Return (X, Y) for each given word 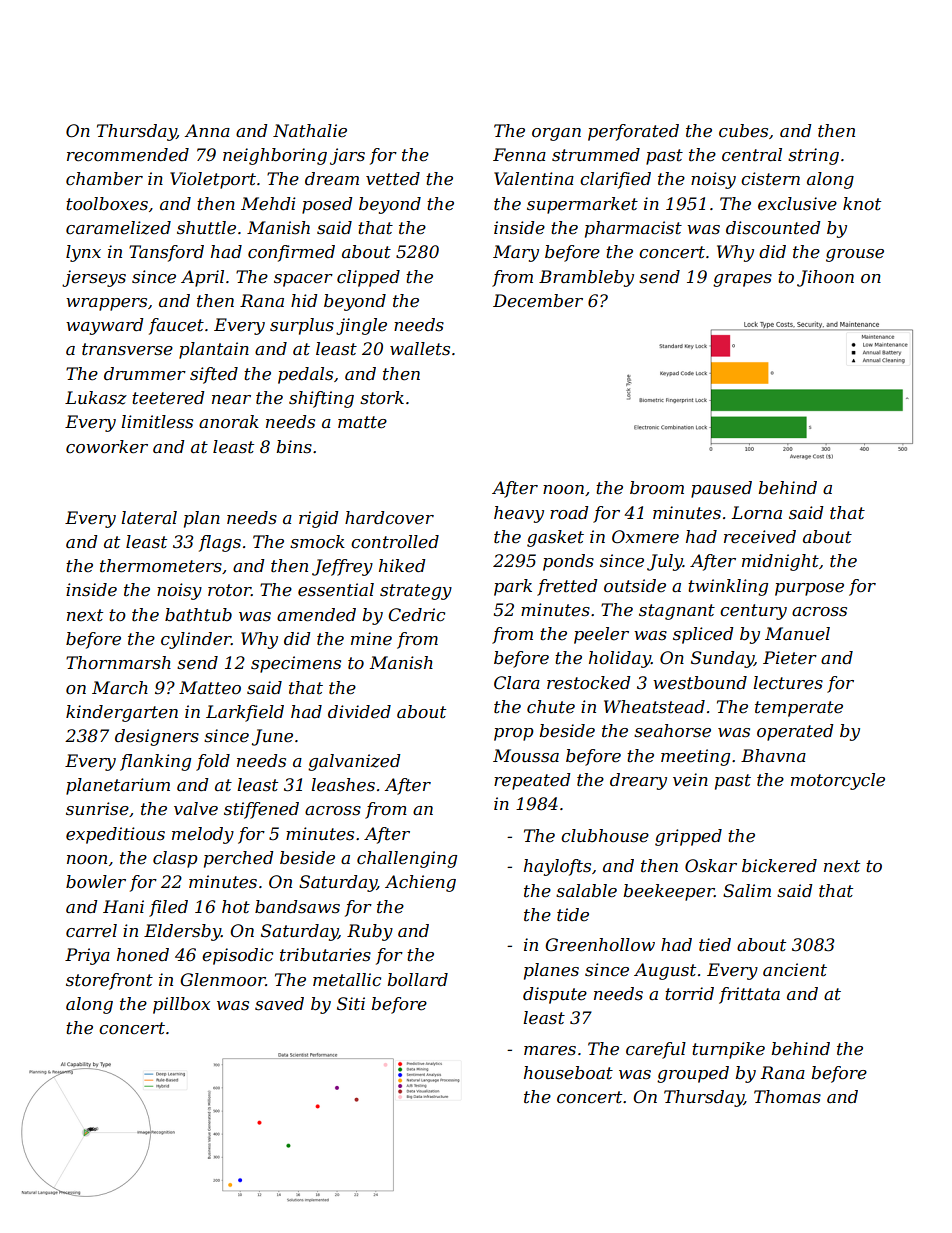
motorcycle (838, 781)
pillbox (181, 1005)
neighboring (275, 156)
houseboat (568, 1073)
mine (371, 639)
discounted (773, 227)
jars (347, 156)
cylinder (196, 640)
